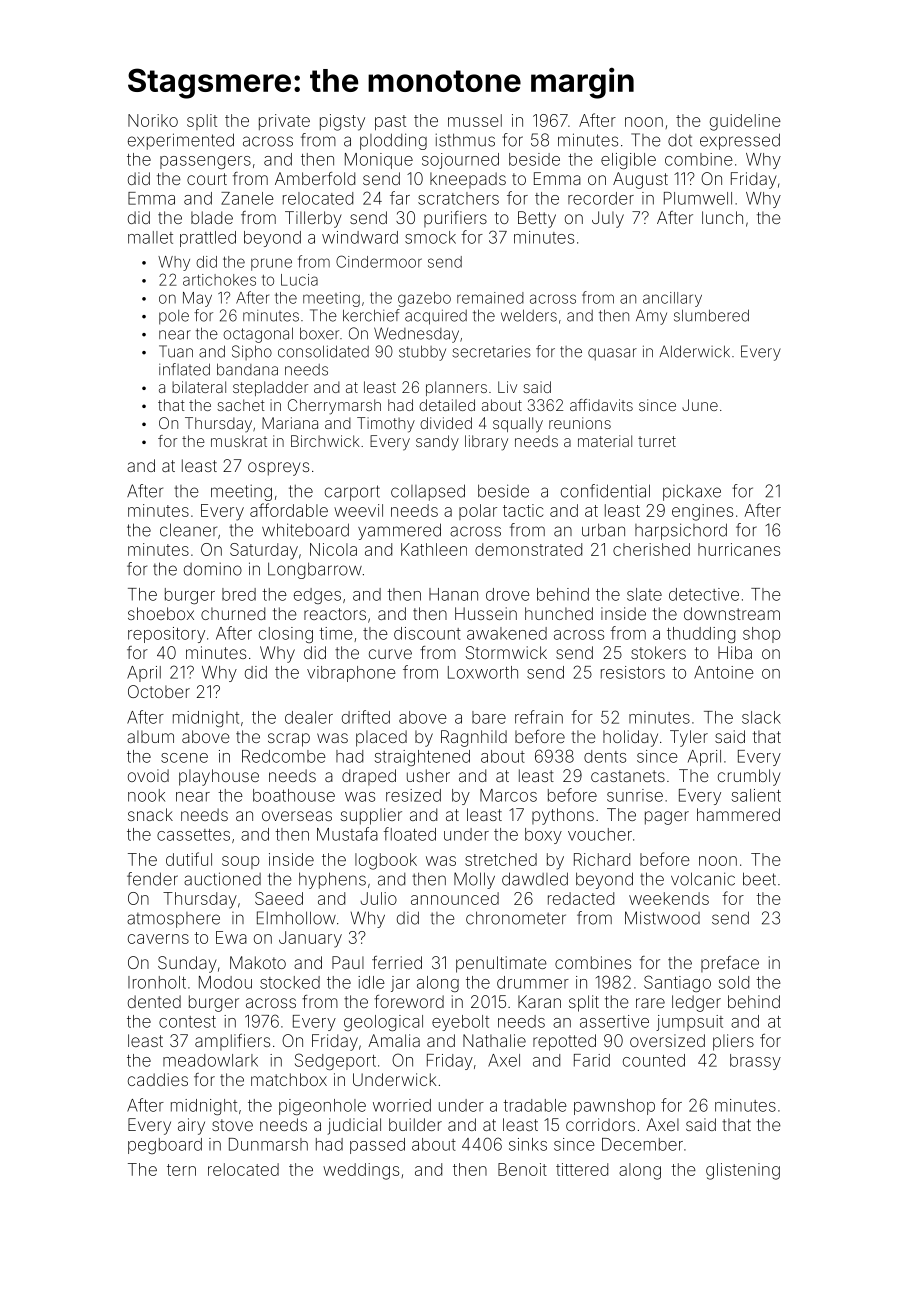  I want to click on dented, so click(154, 1001).
